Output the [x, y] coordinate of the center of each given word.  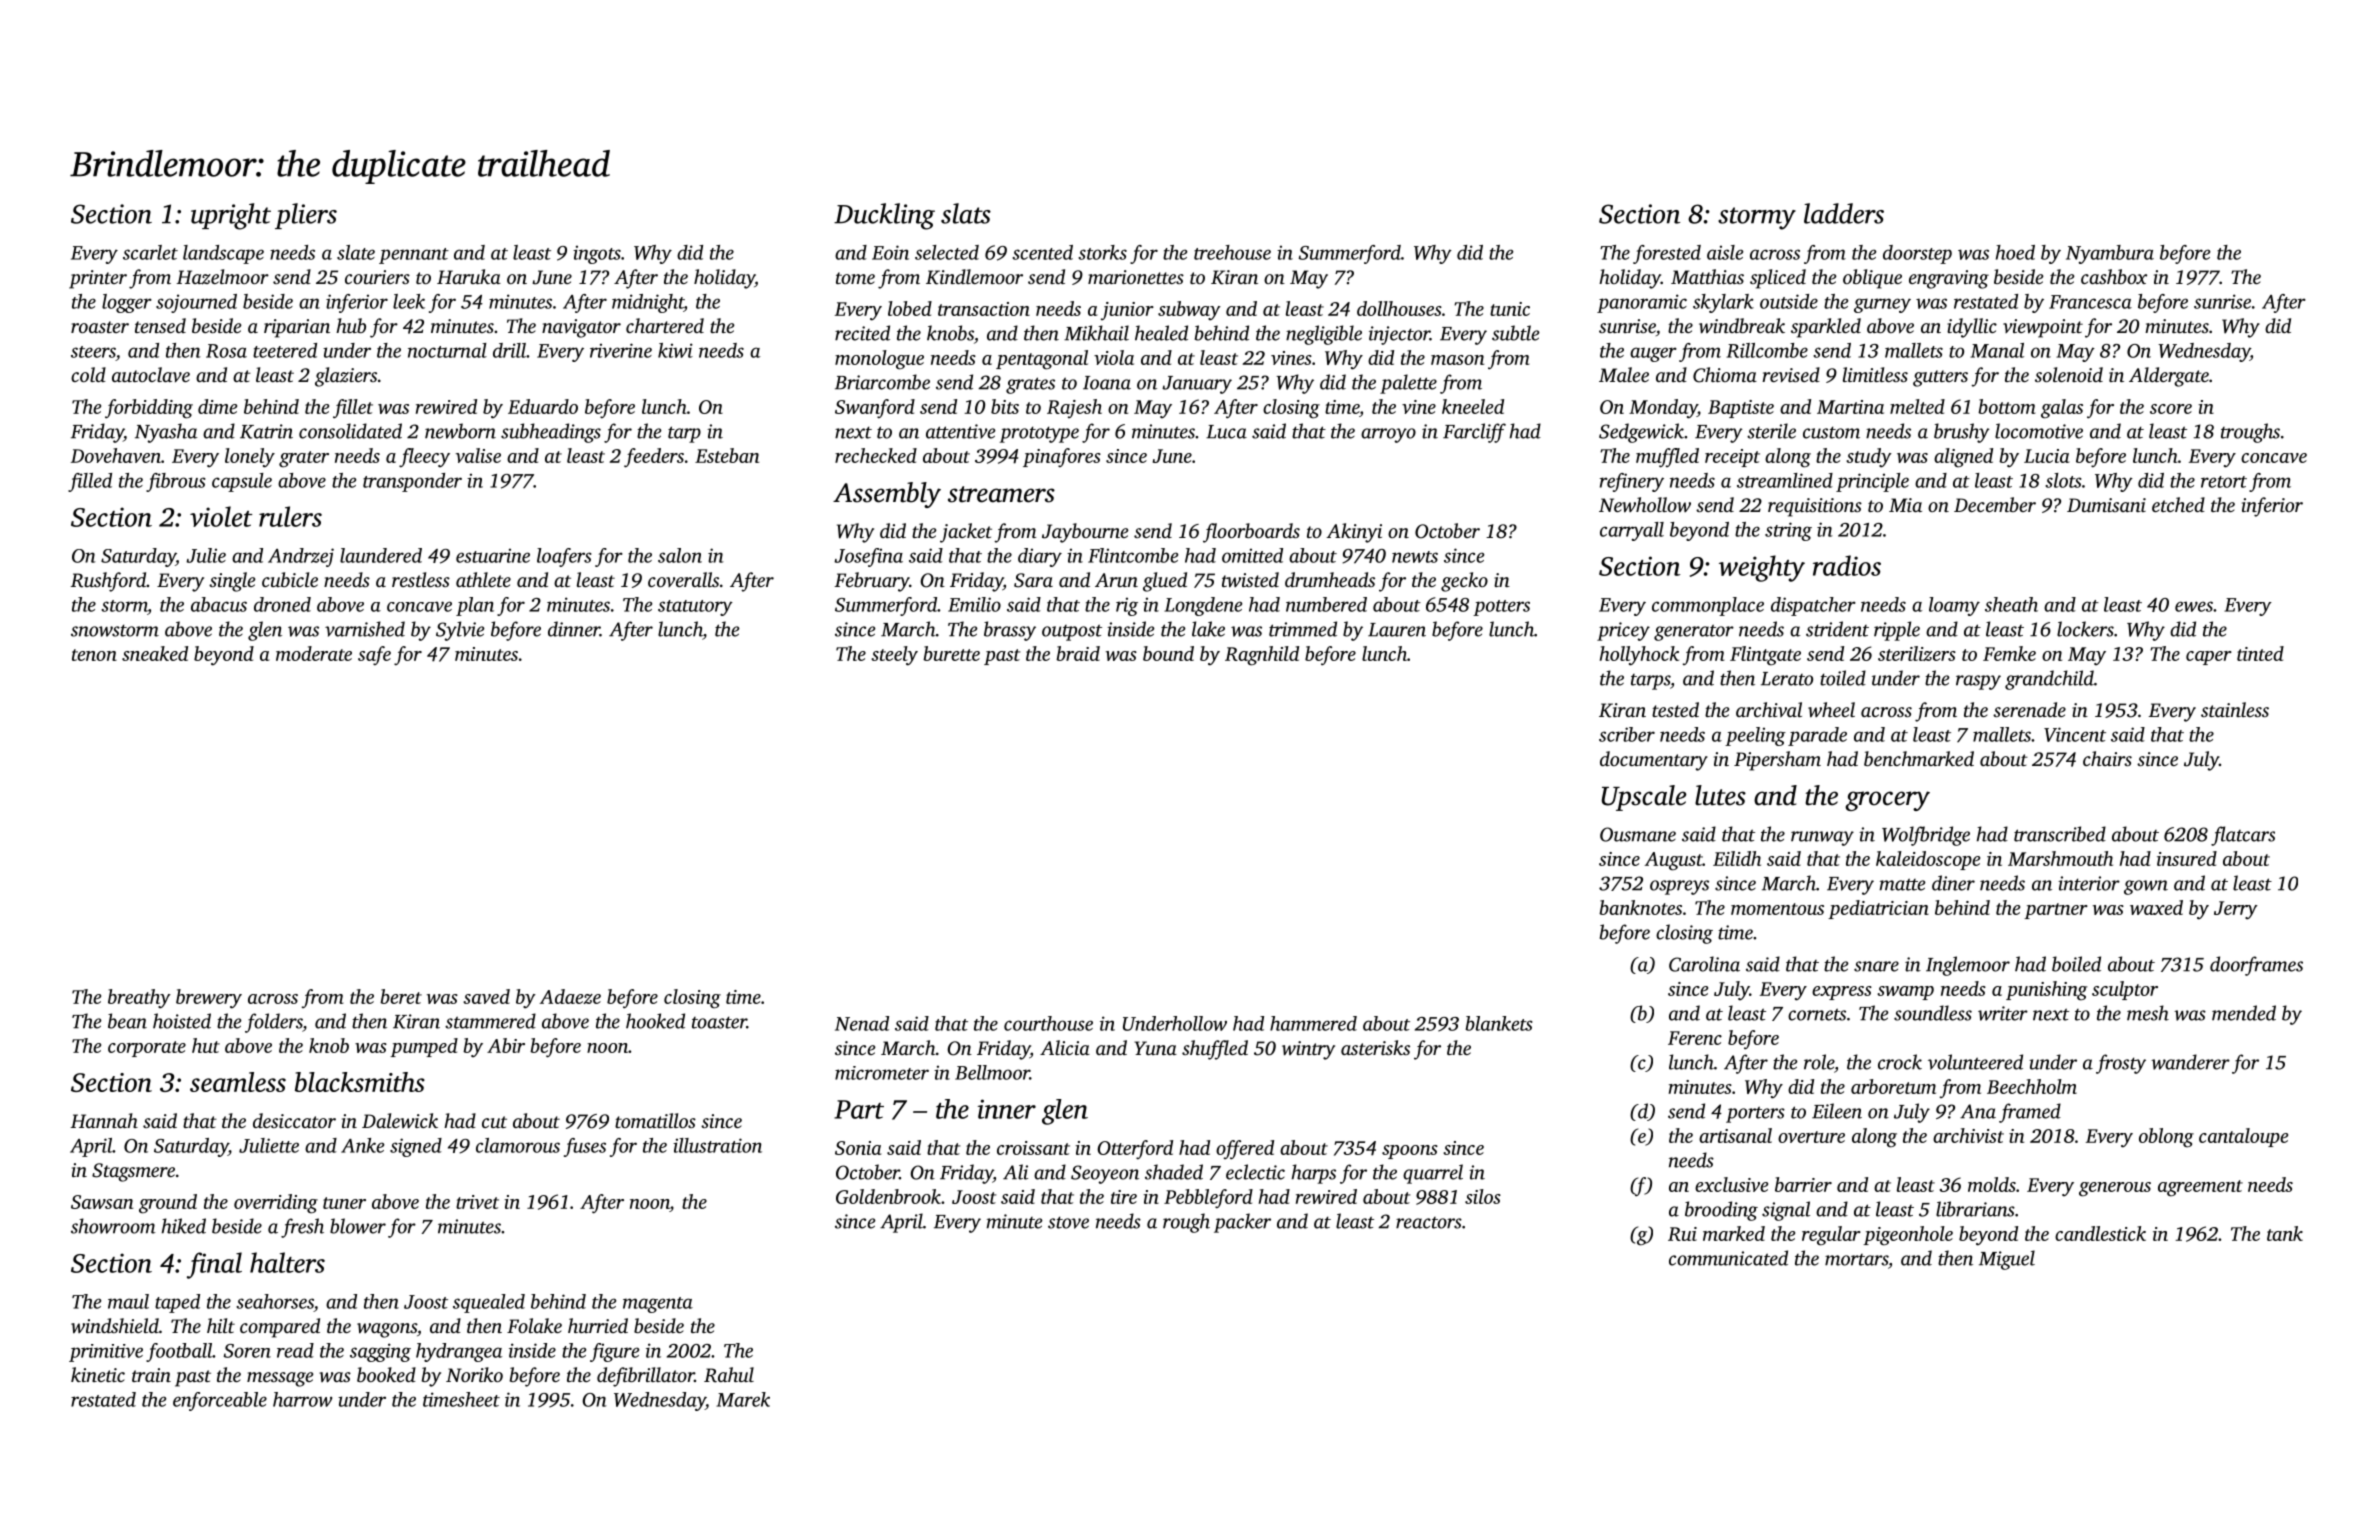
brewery [209, 999]
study [1869, 458]
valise [478, 455]
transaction [984, 309]
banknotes [1640, 907]
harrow [302, 1399]
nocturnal [447, 350]
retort [2224, 482]
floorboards [1251, 533]
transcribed [2060, 834]
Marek [743, 1399]
